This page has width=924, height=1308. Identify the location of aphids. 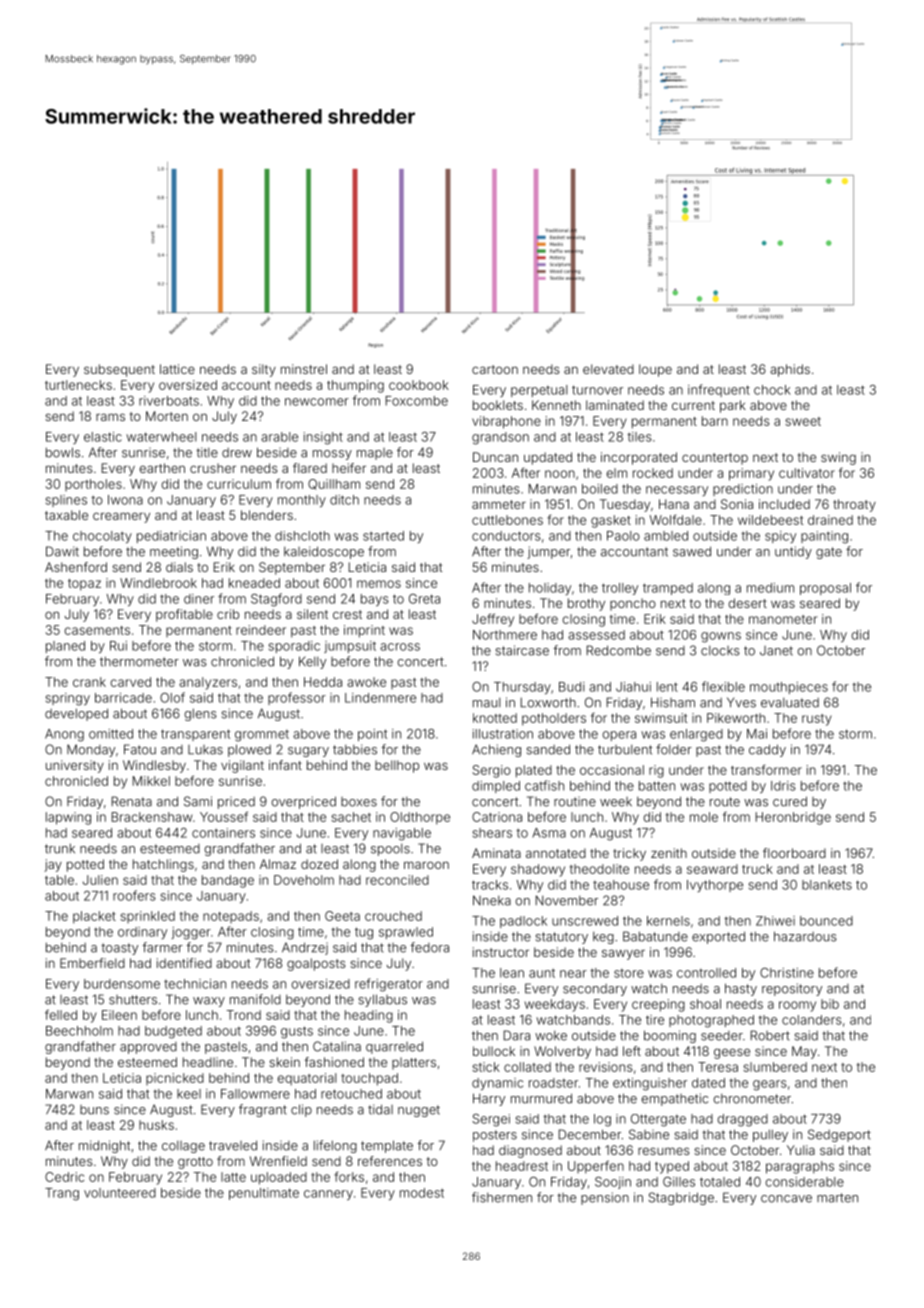
(790, 370).
